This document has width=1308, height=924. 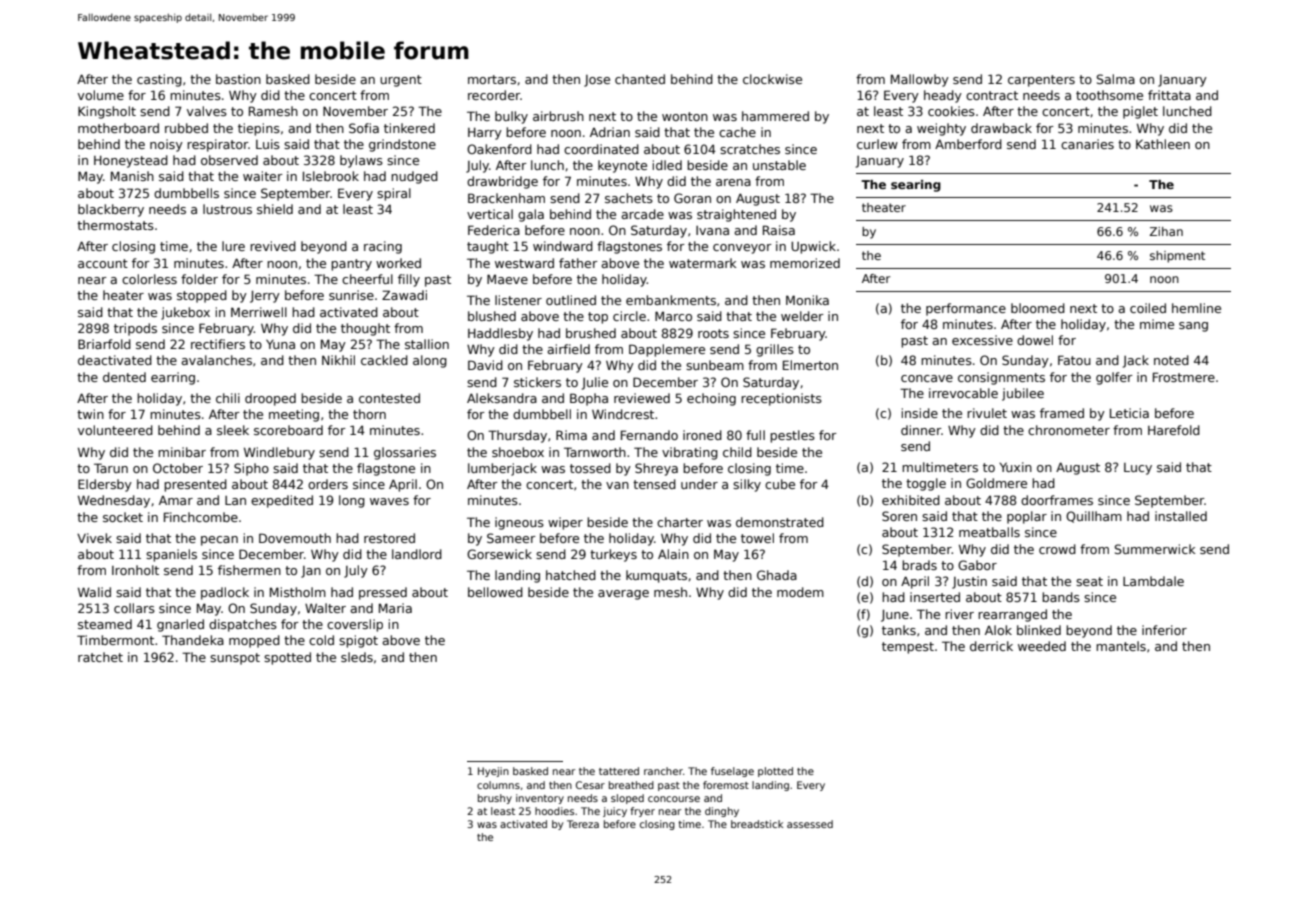 What do you see at coordinates (235, 659) in the document?
I see `sunspot` at bounding box center [235, 659].
